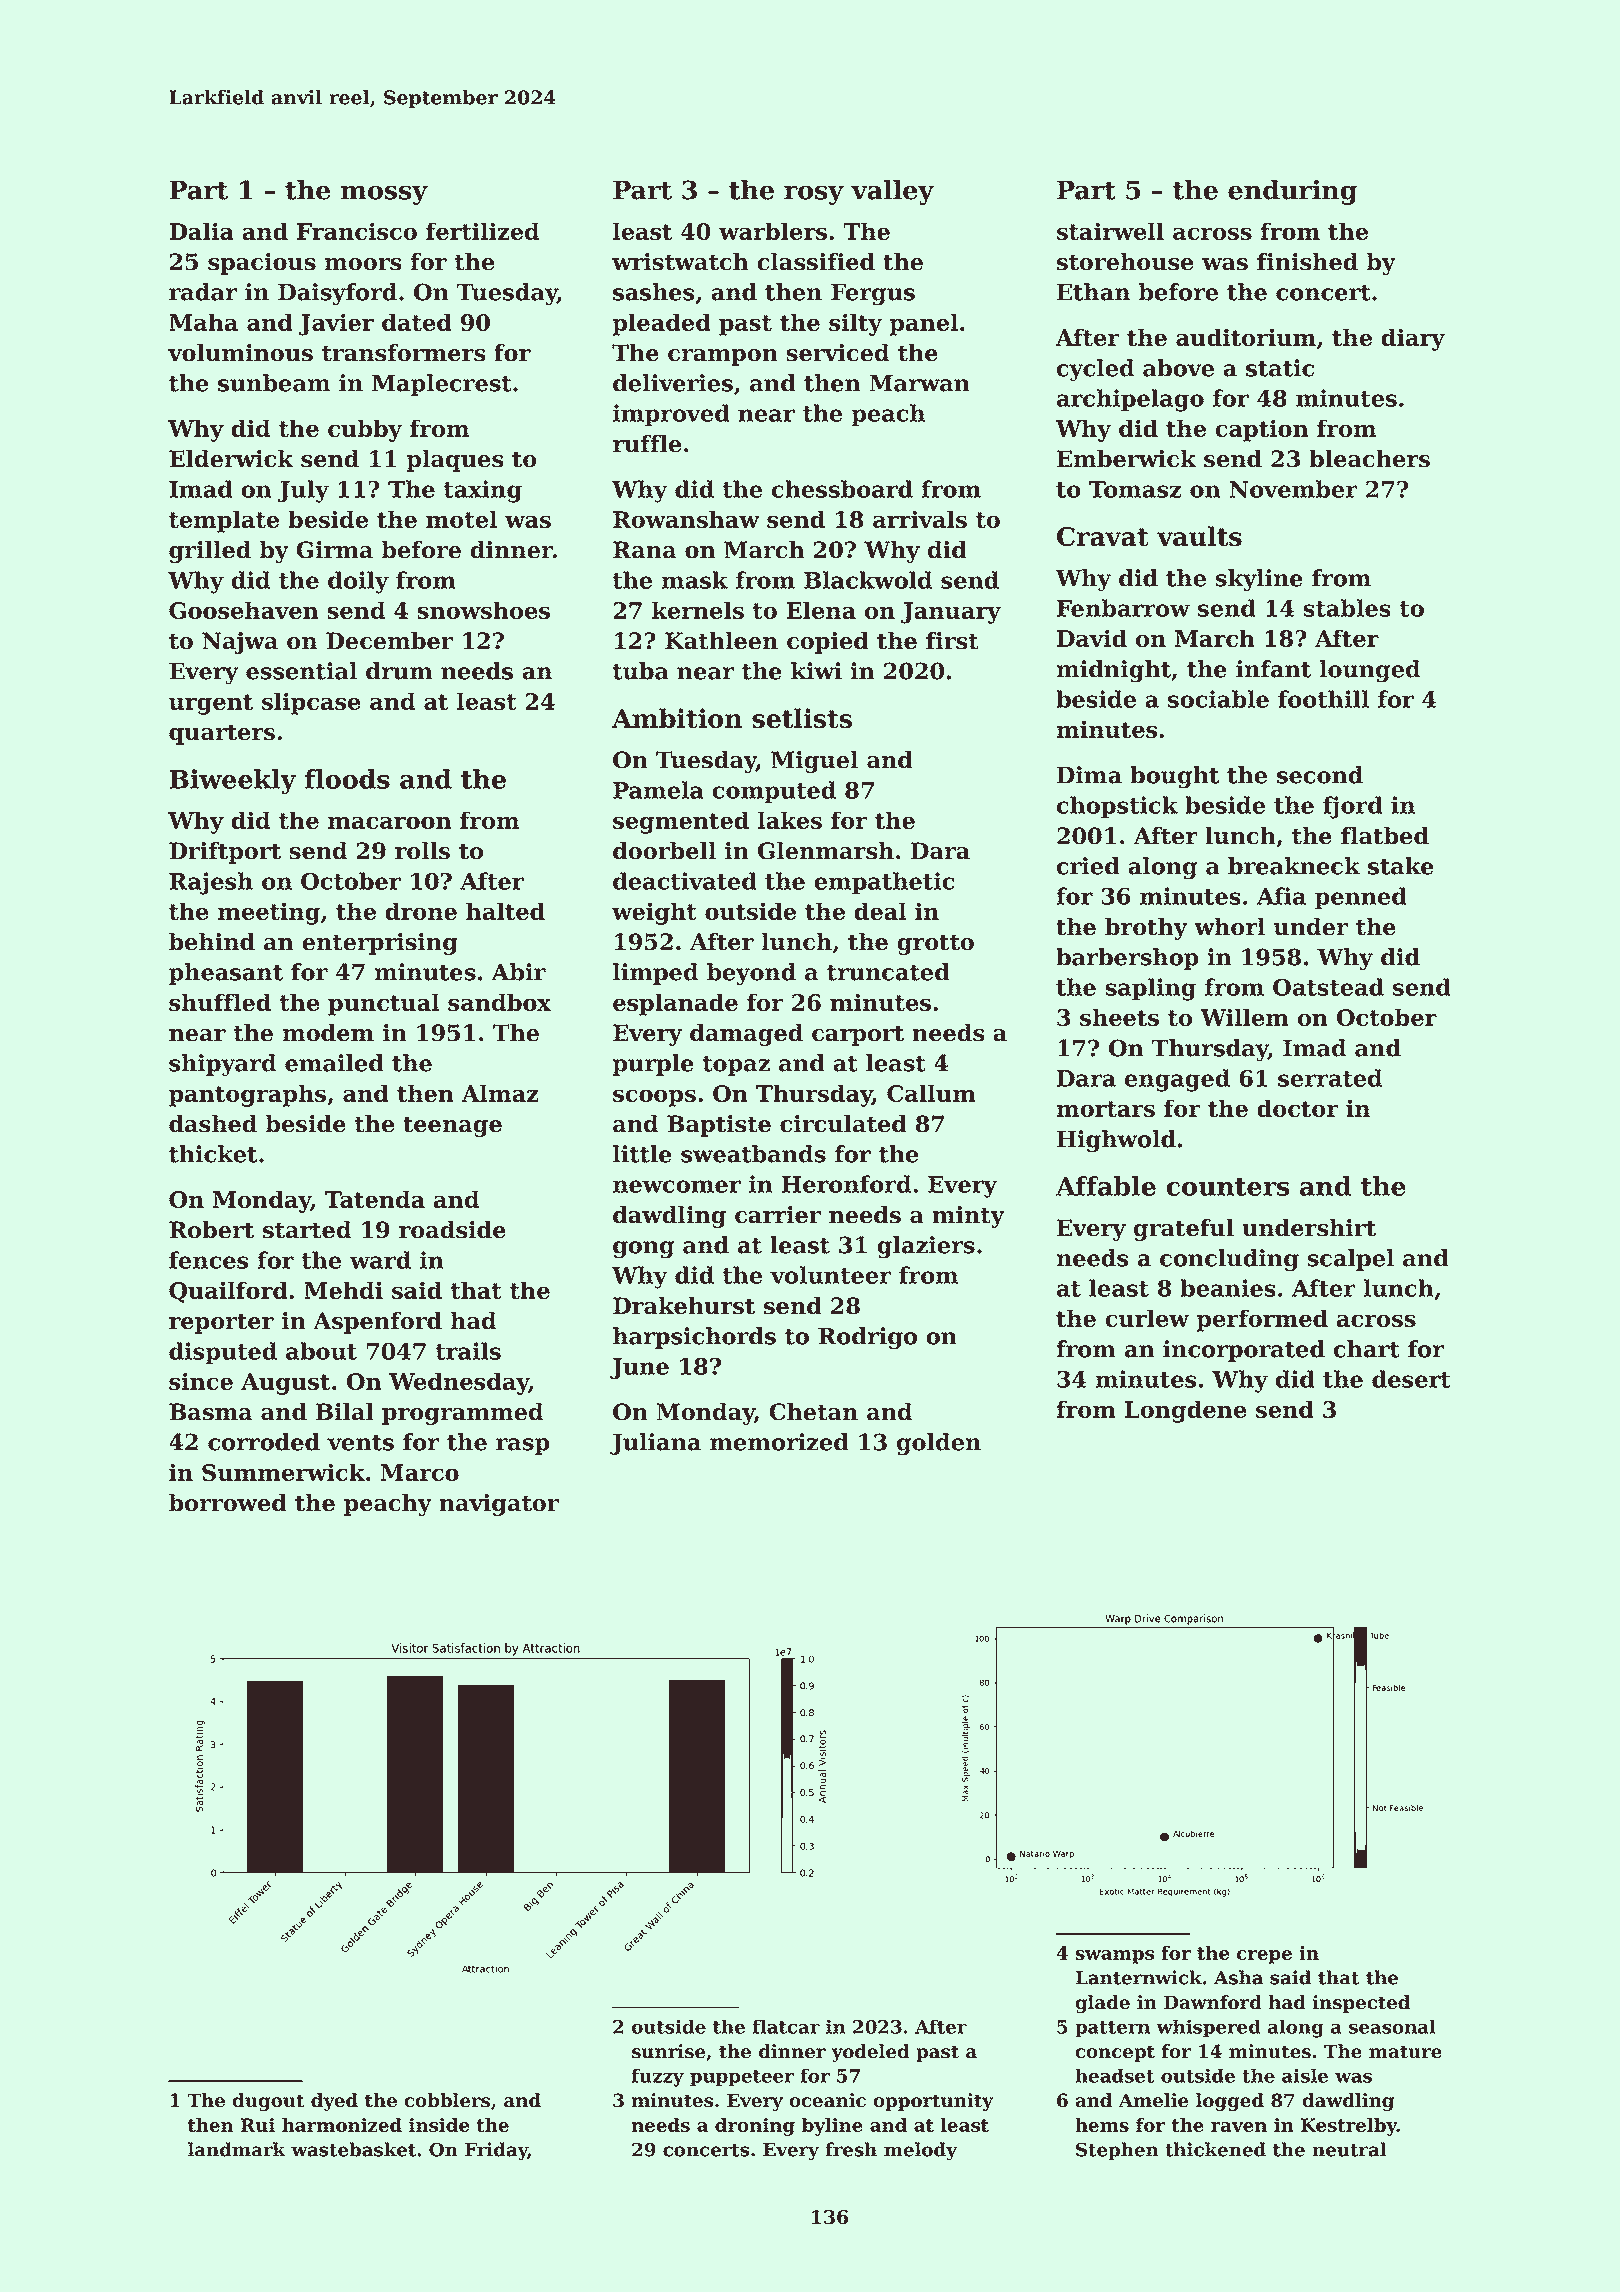  Describe the element at coordinates (353, 2149) in the document. I see `wastebasket` at that location.
